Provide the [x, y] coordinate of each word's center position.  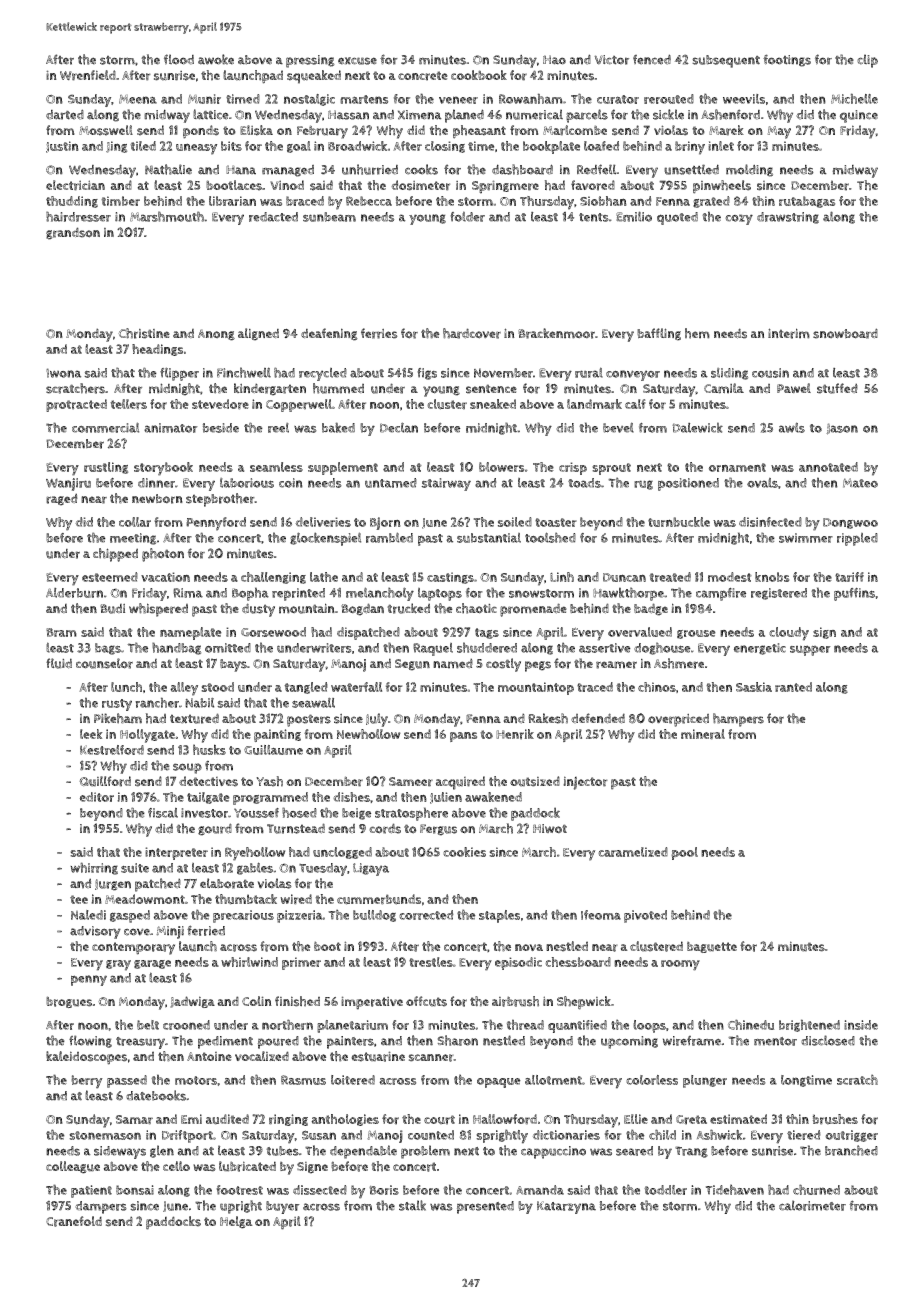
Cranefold [74, 1221]
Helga [236, 1222]
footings [787, 60]
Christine [144, 333]
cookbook [479, 75]
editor [97, 797]
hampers [738, 720]
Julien [446, 798]
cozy [739, 219]
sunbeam [329, 217]
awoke [216, 59]
